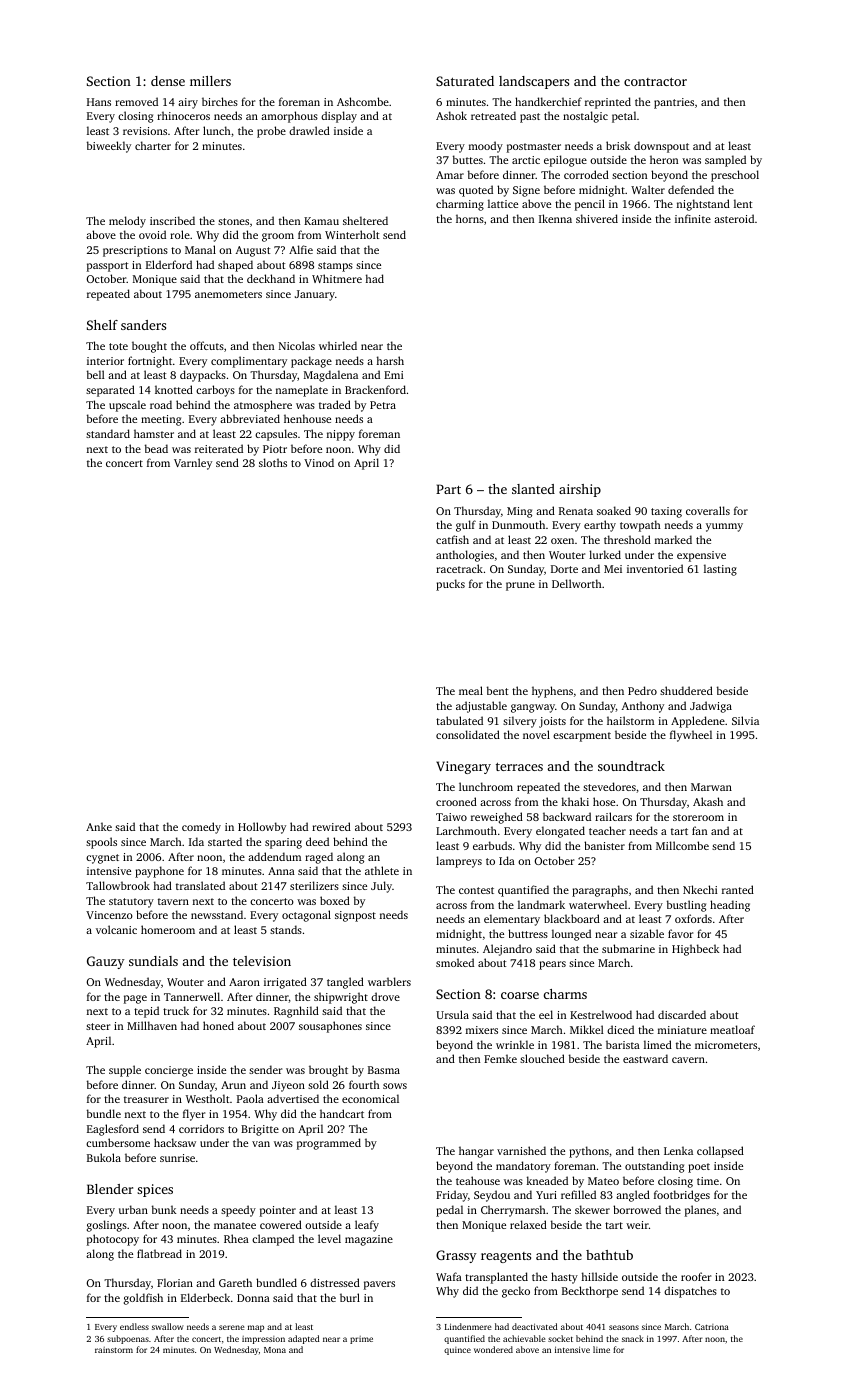 The width and height of the image is (849, 1400). I want to click on Hans, so click(99, 102).
